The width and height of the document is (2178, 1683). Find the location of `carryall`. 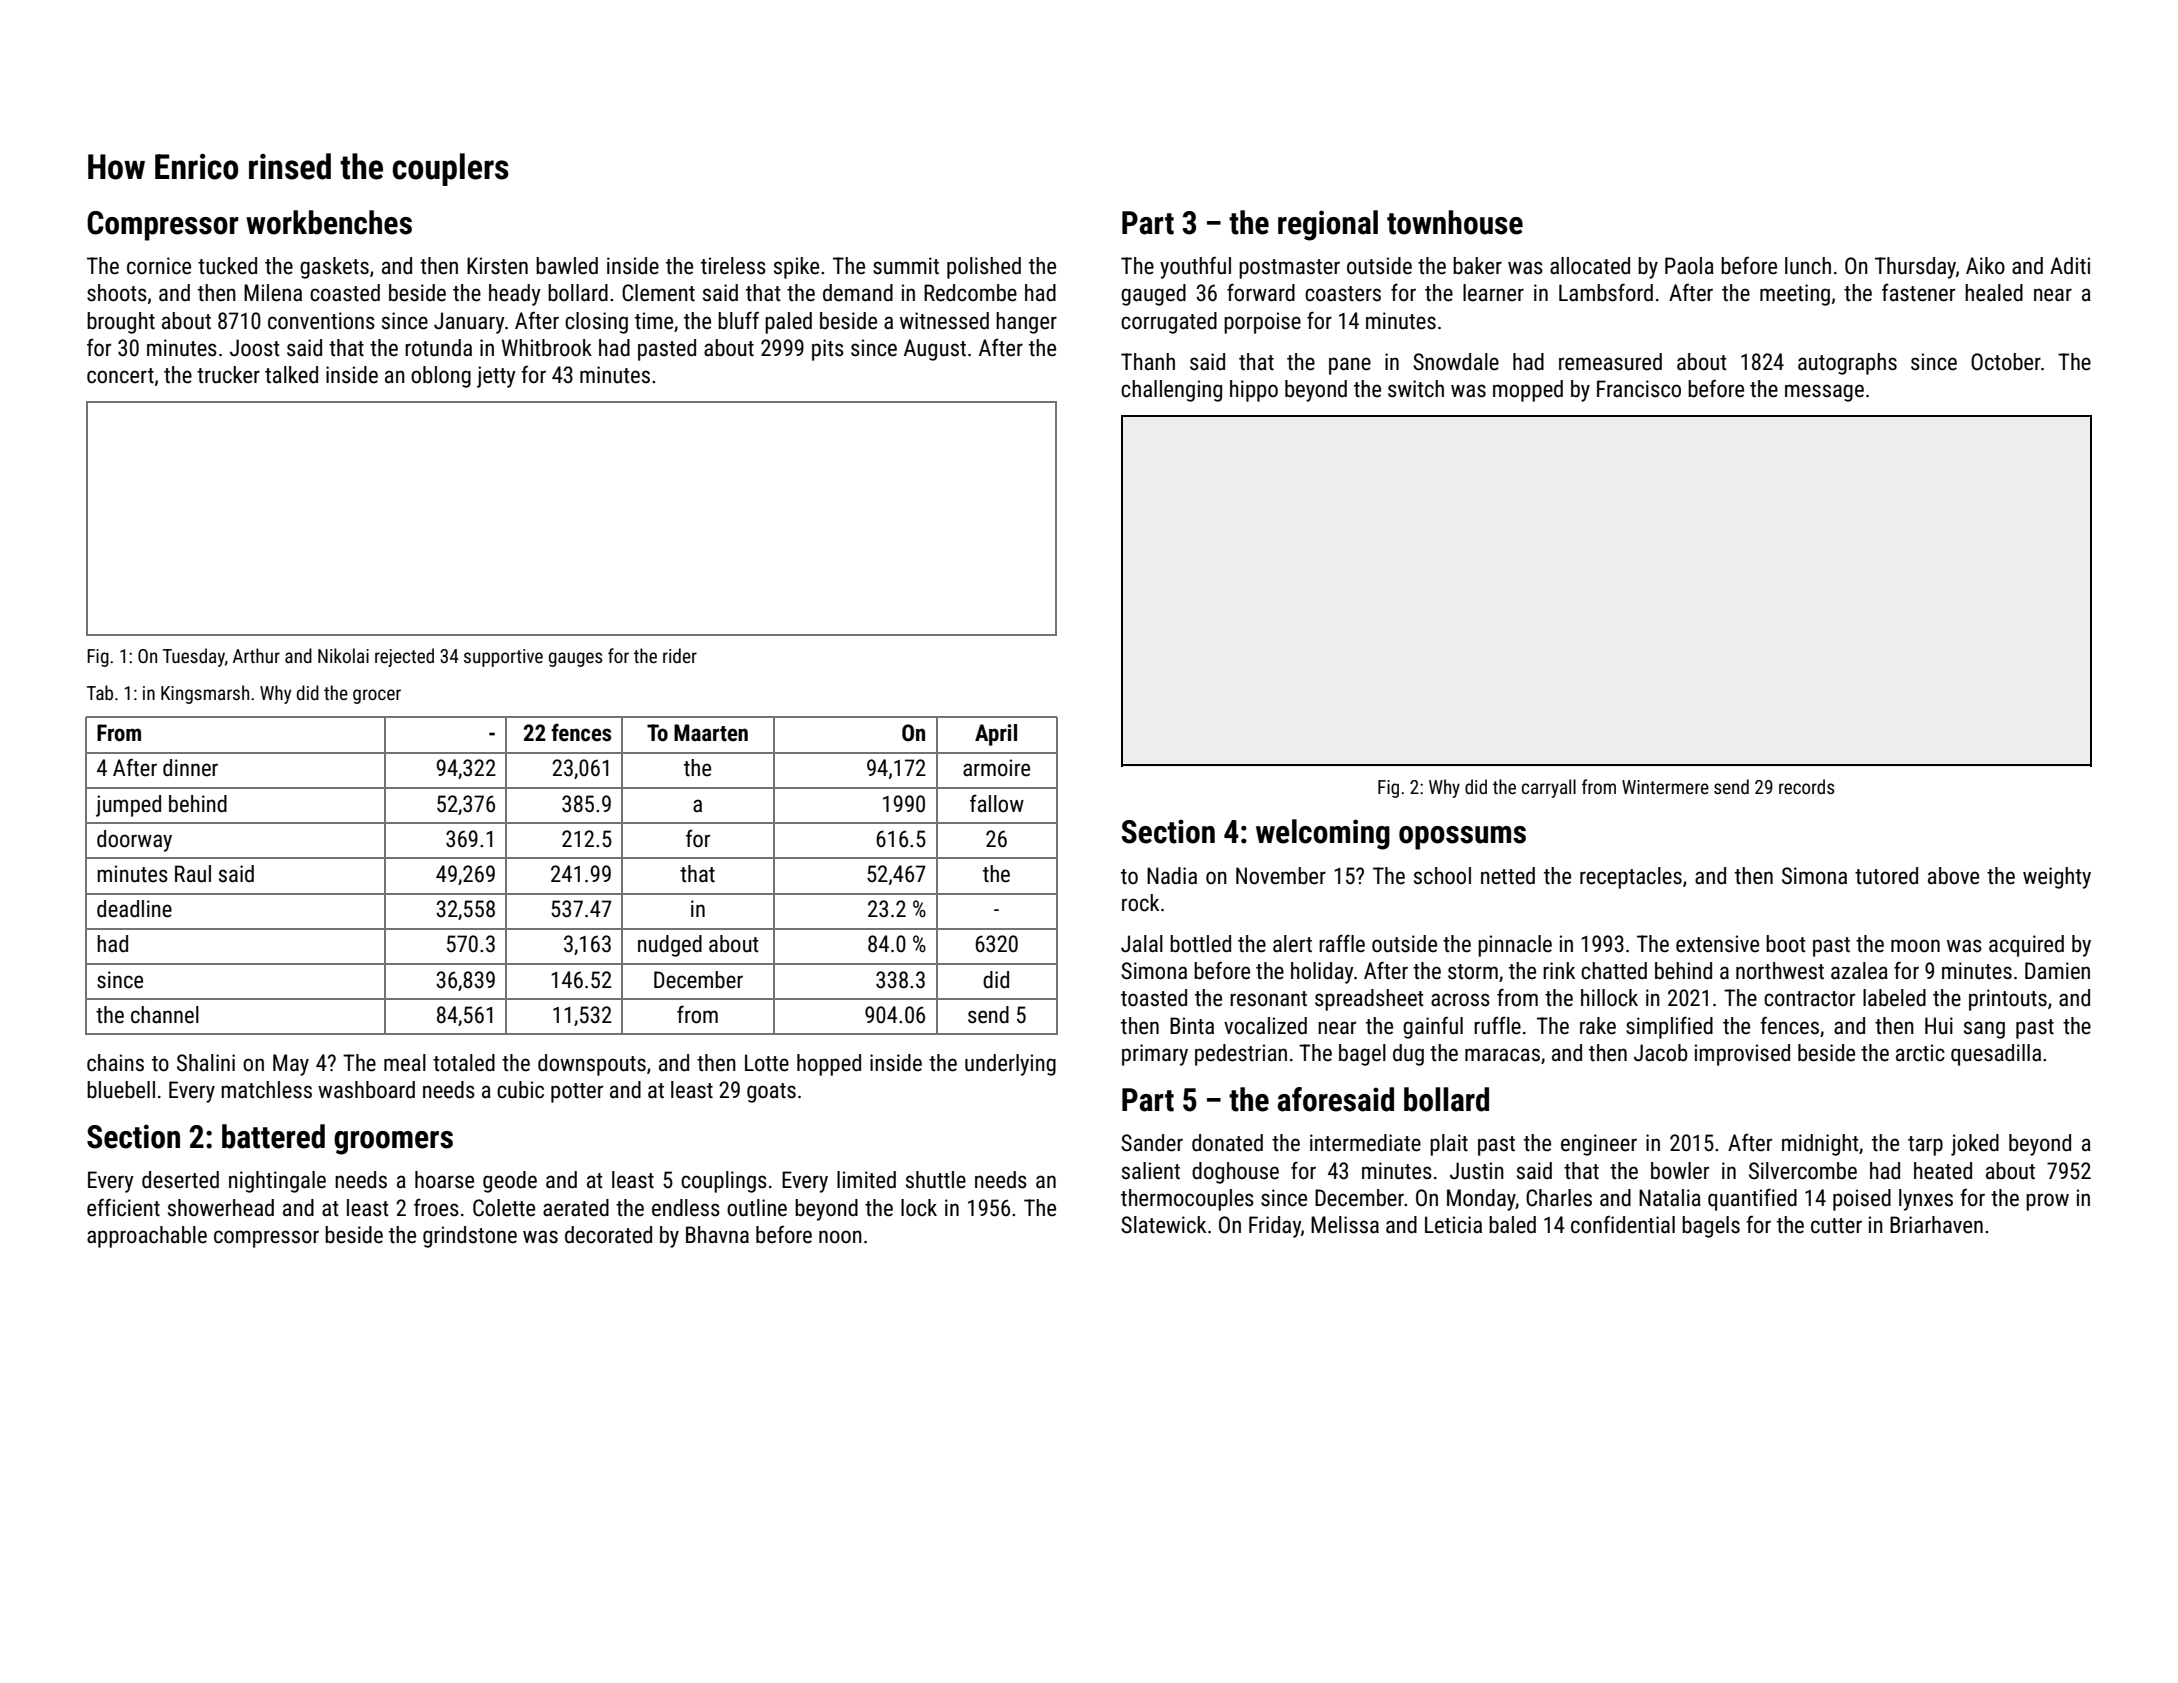

carryall is located at coordinates (1549, 788).
